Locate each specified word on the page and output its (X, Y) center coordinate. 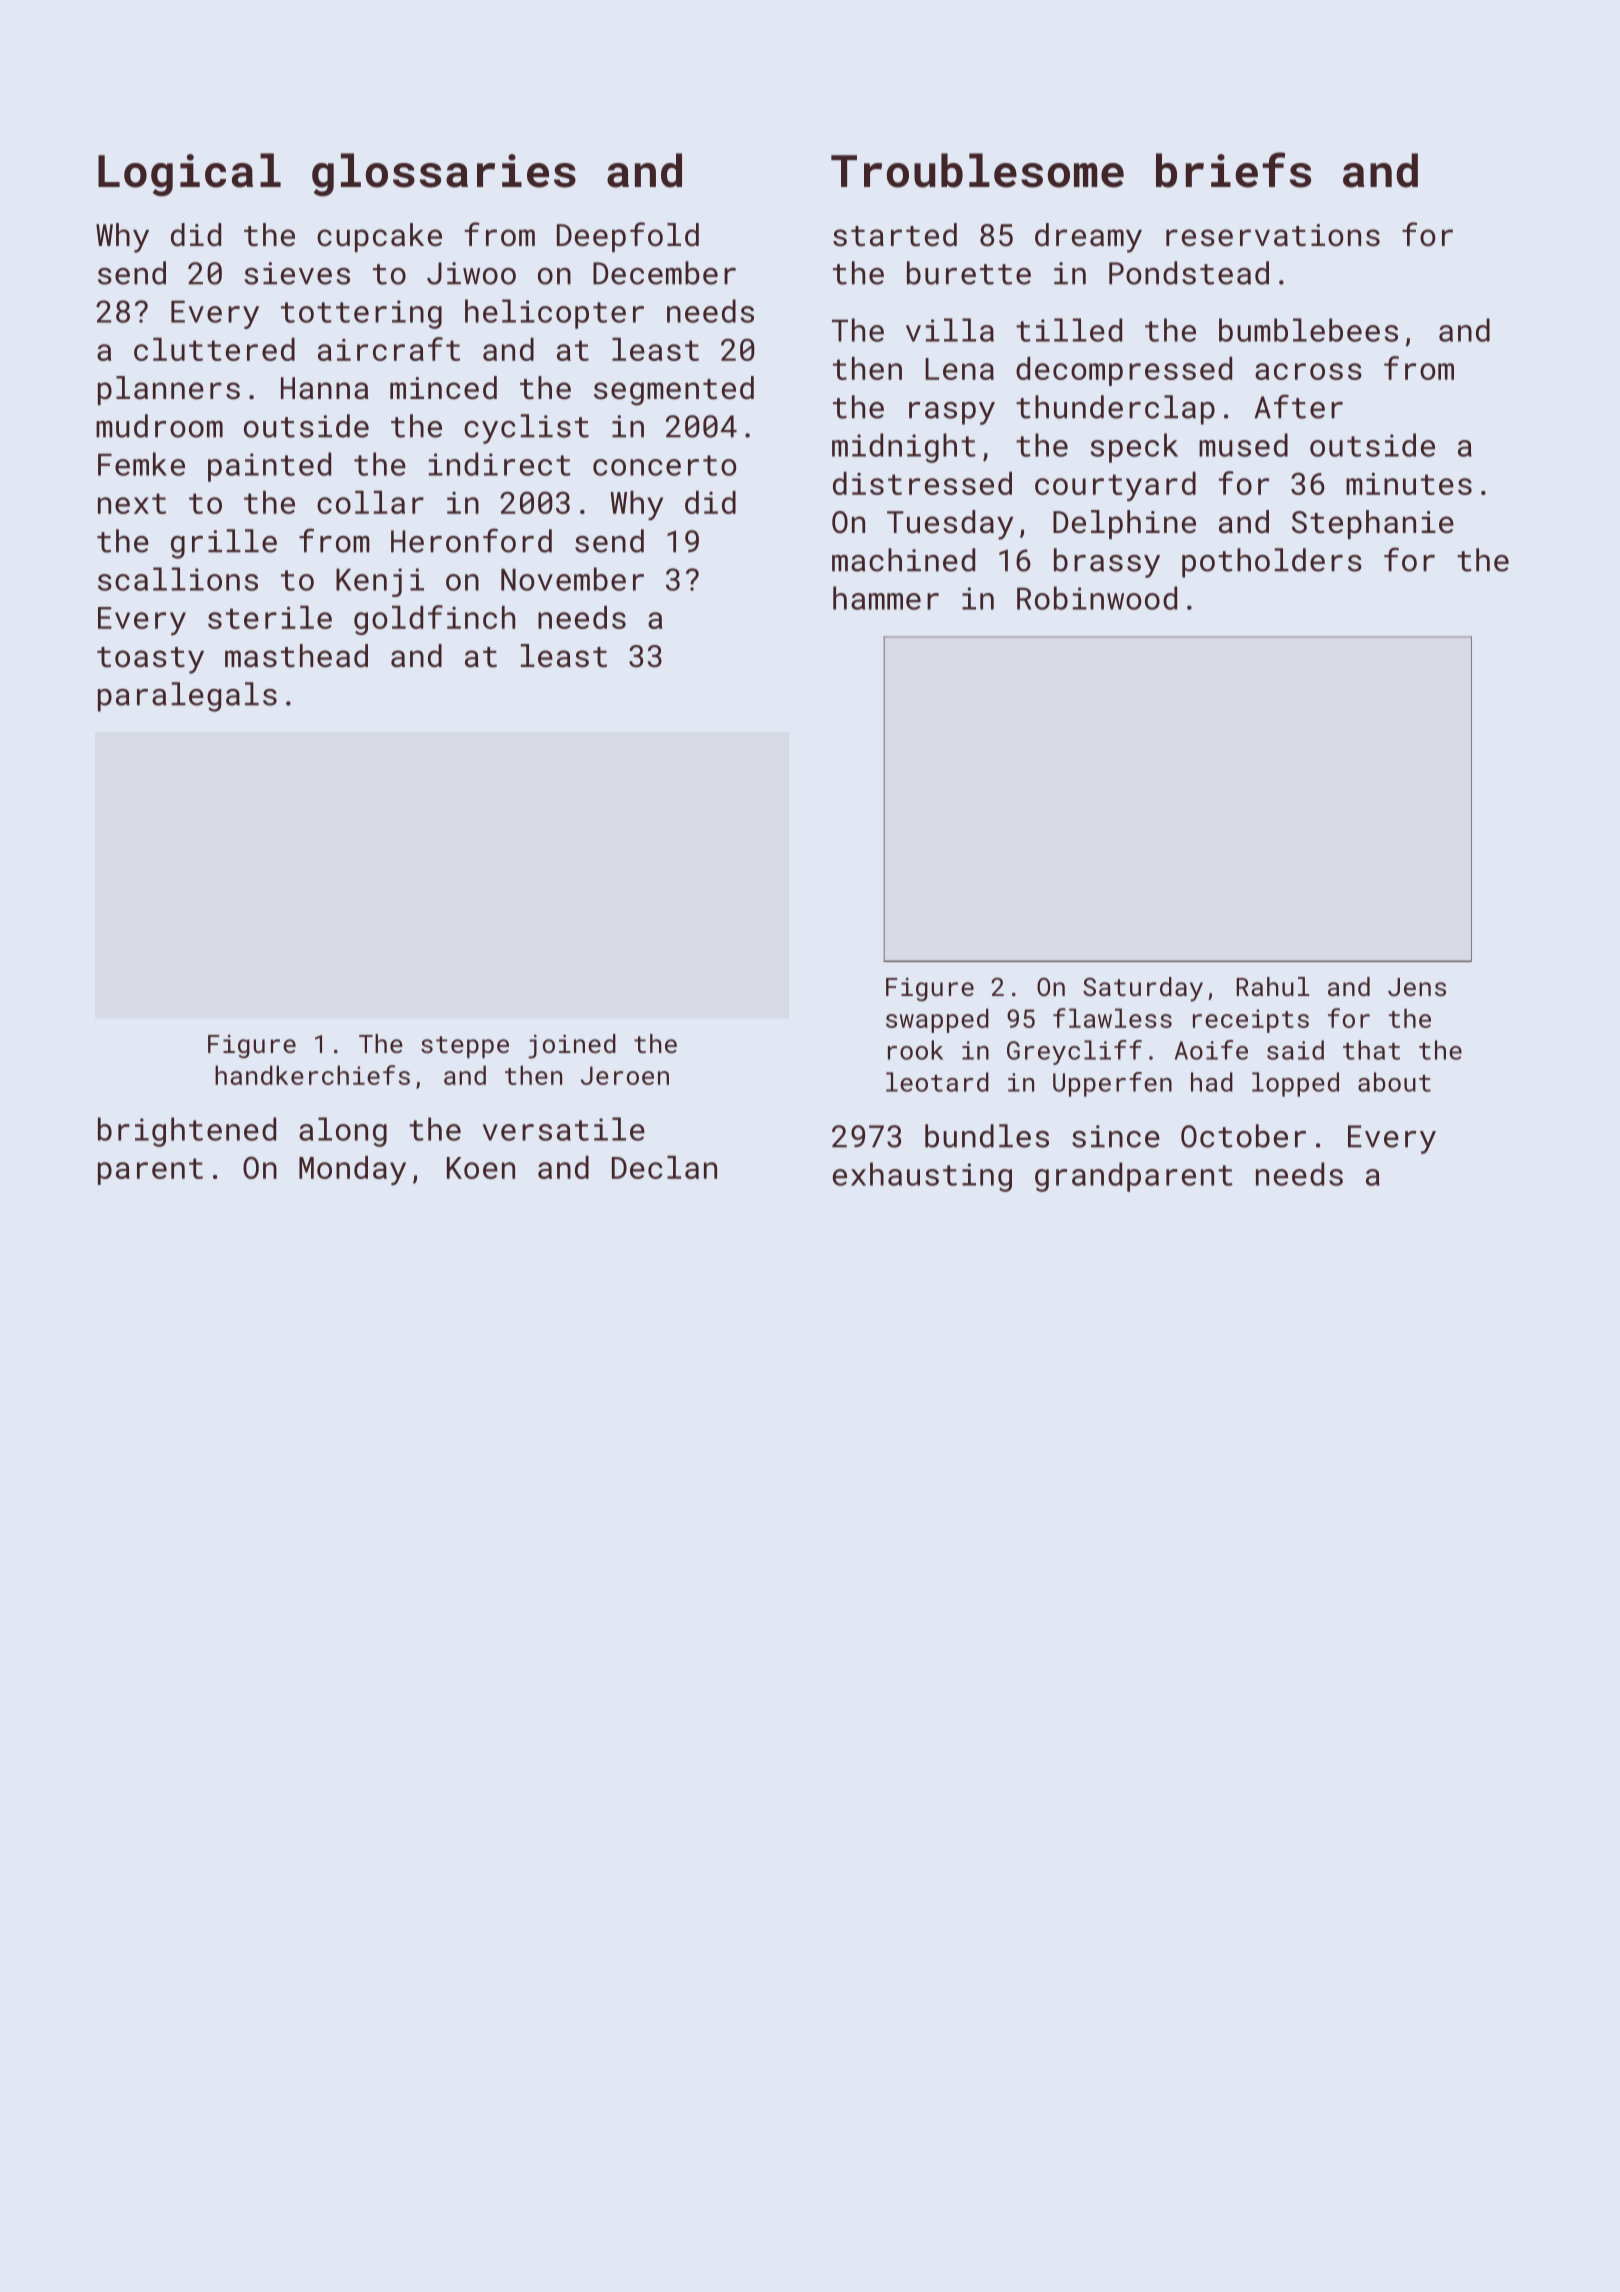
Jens (1417, 987)
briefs (1233, 170)
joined (572, 1046)
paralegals (187, 697)
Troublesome (977, 170)
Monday (352, 1170)
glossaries (444, 175)
